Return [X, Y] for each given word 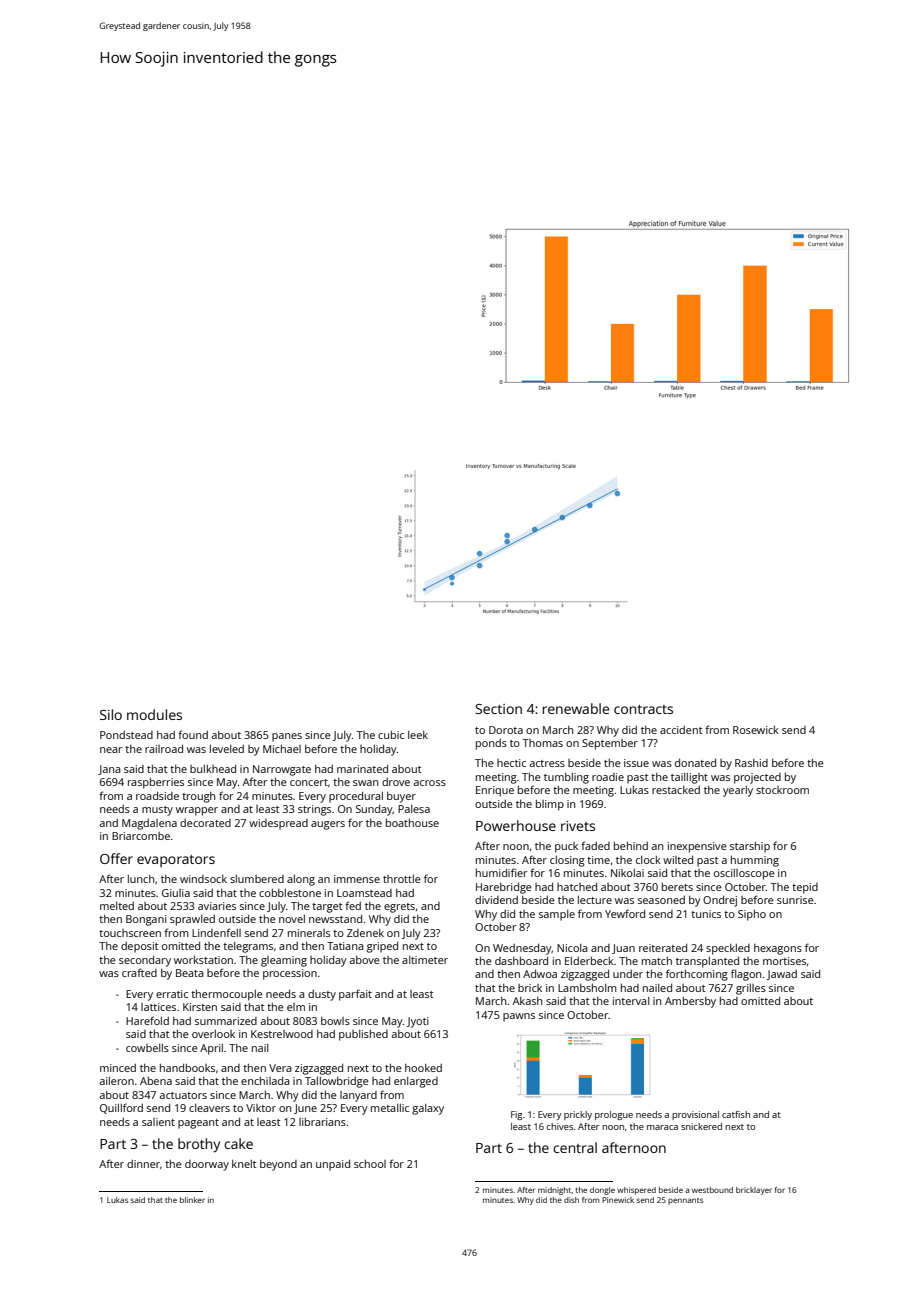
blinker [192, 1200]
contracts [643, 709]
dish [571, 1200]
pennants [685, 1201]
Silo [111, 714]
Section [498, 709]
